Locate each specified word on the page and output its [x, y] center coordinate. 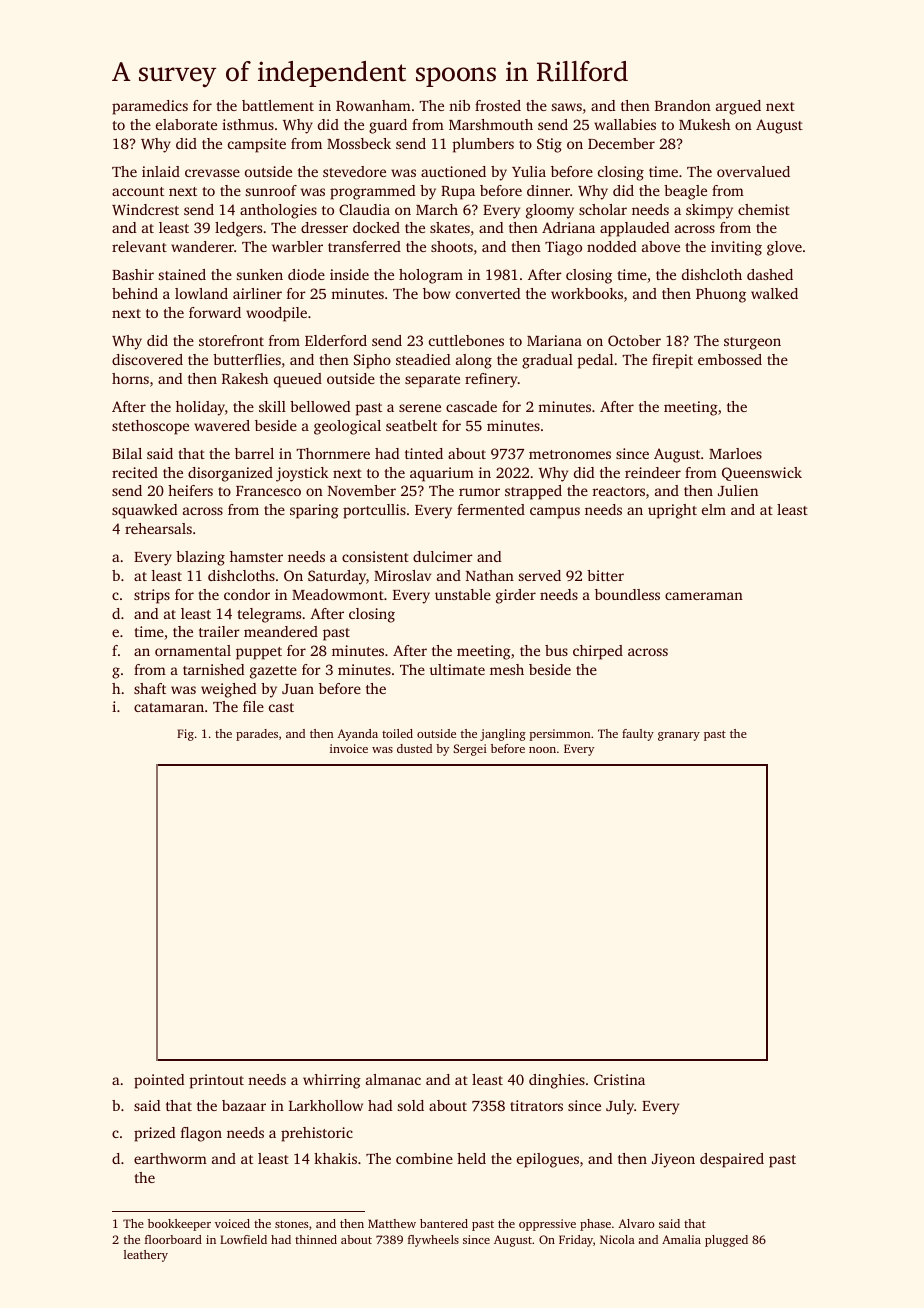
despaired [732, 1160]
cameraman [704, 596]
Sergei [470, 750]
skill [272, 406]
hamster [256, 556]
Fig [185, 735]
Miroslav [402, 575]
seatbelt [411, 425]
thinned [316, 1239]
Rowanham [373, 105]
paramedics [150, 107]
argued [738, 107]
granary [679, 736]
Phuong [721, 295]
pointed [159, 1081]
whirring [332, 1081]
